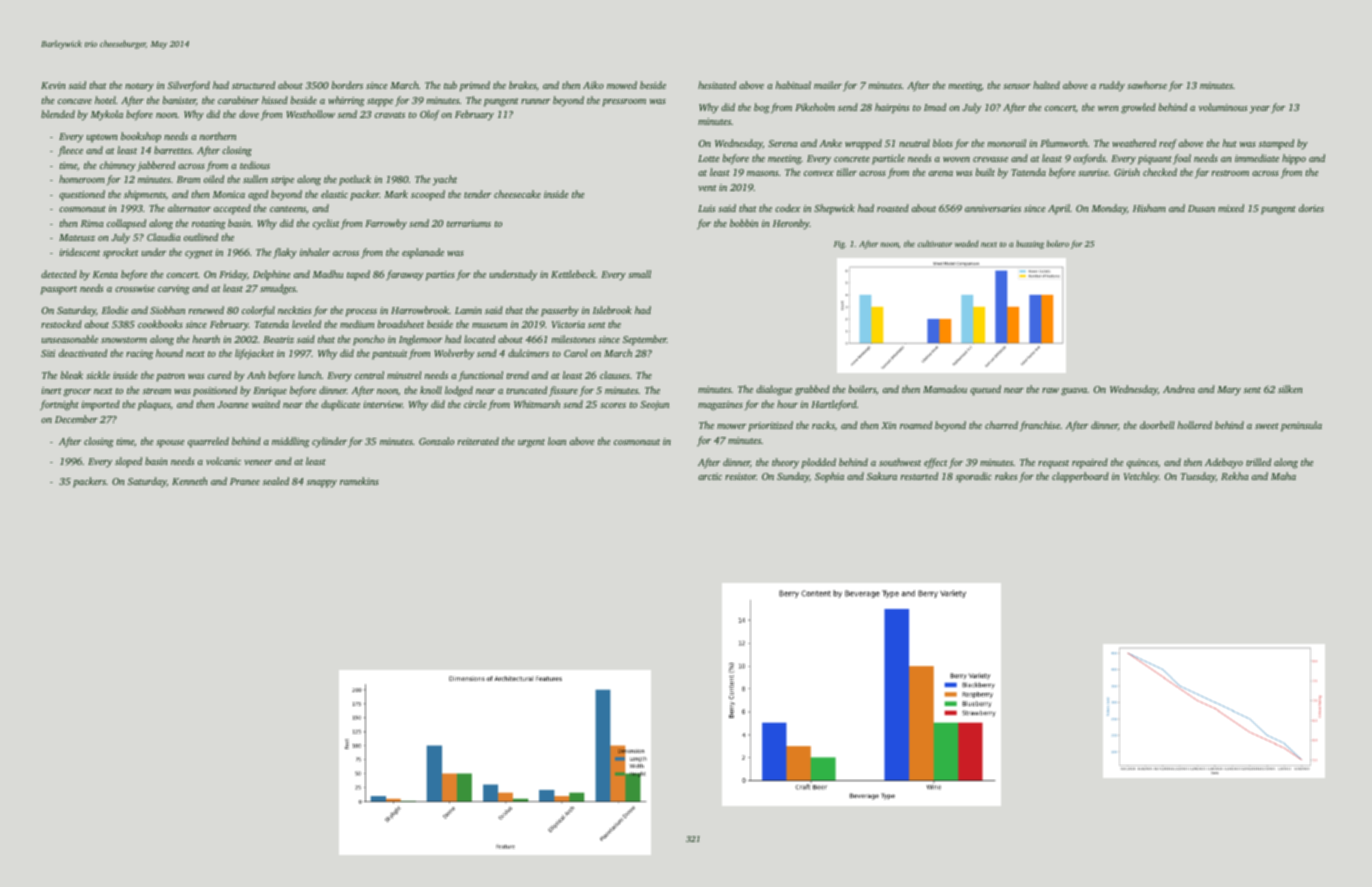  What do you see at coordinates (288, 209) in the page?
I see `canteens` at bounding box center [288, 209].
